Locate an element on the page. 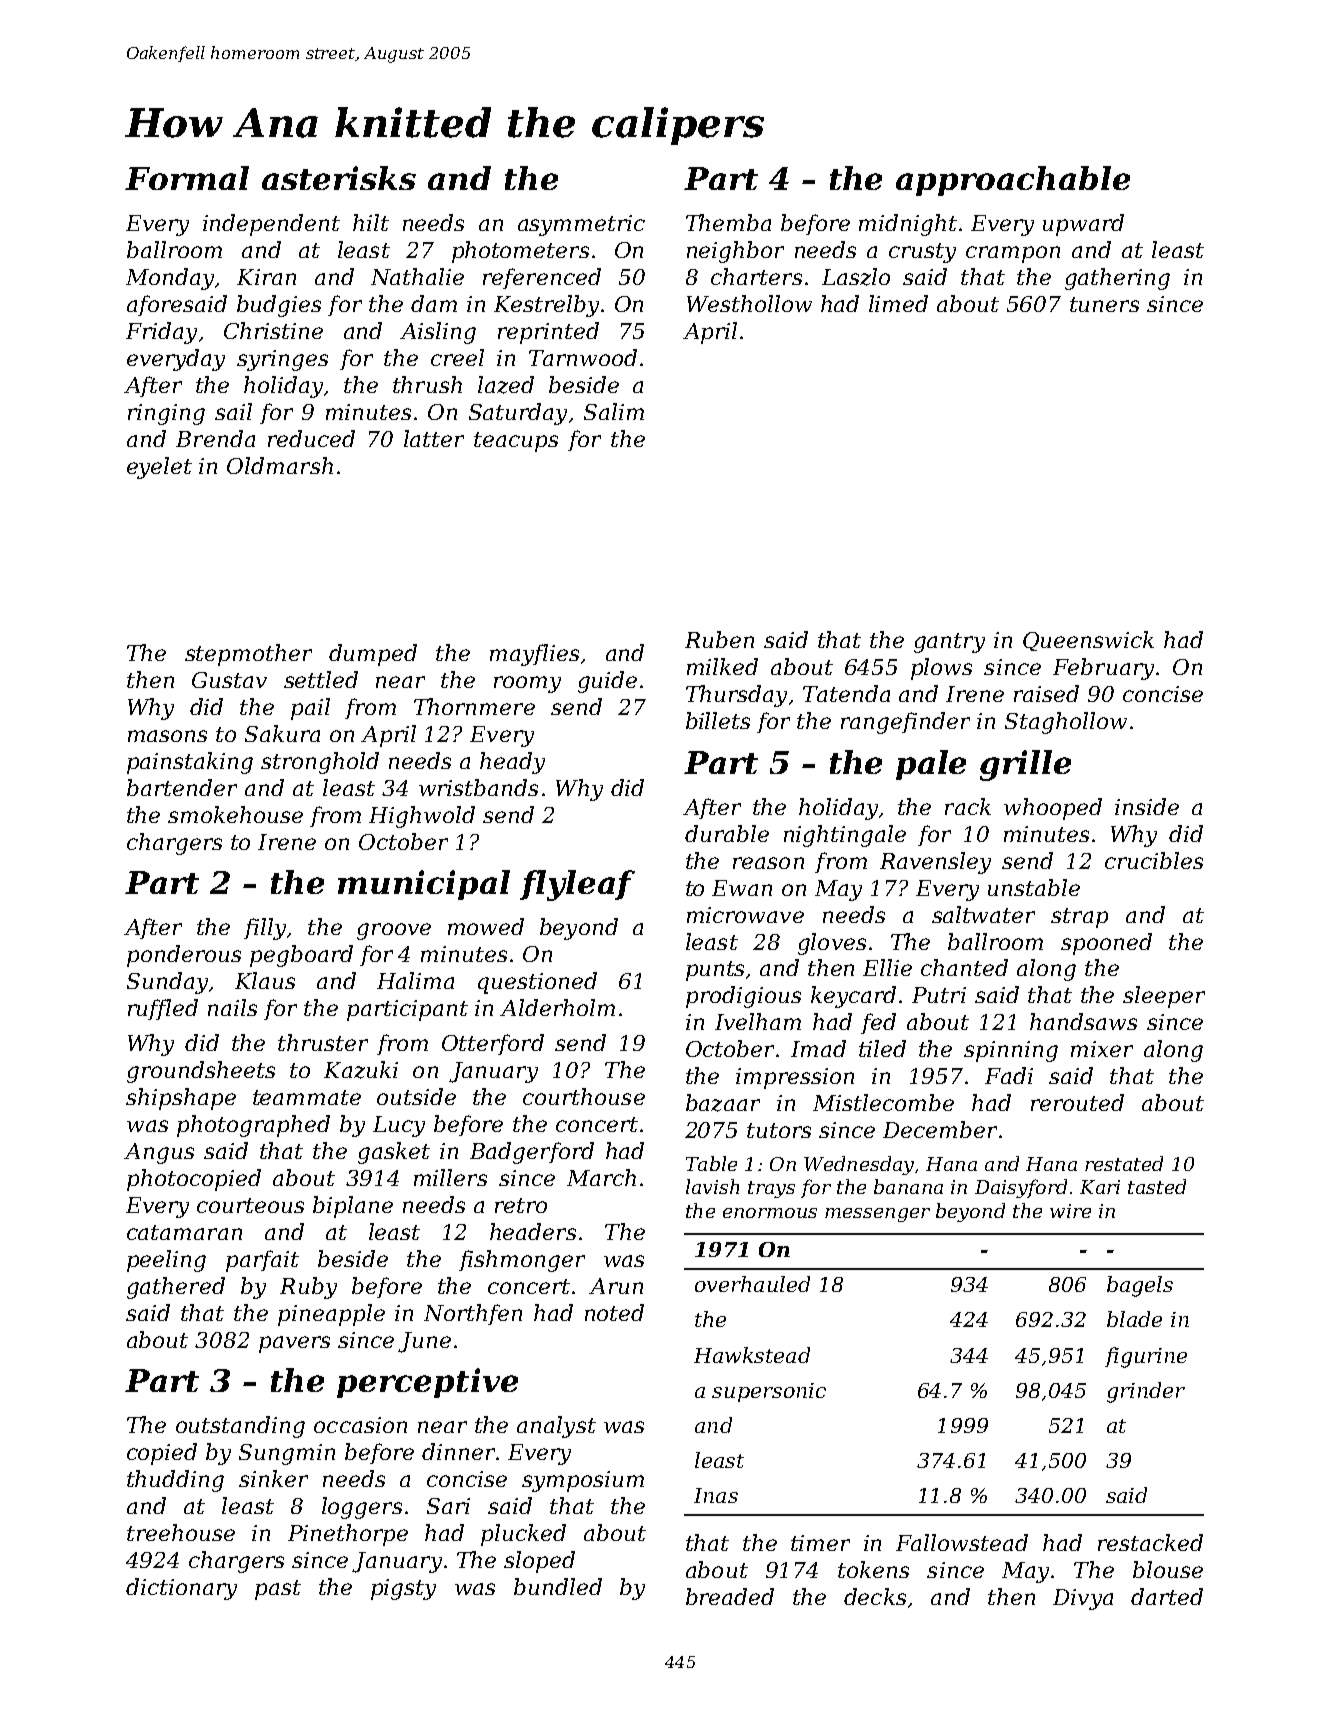 The image size is (1330, 1722). masons is located at coordinates (167, 736).
